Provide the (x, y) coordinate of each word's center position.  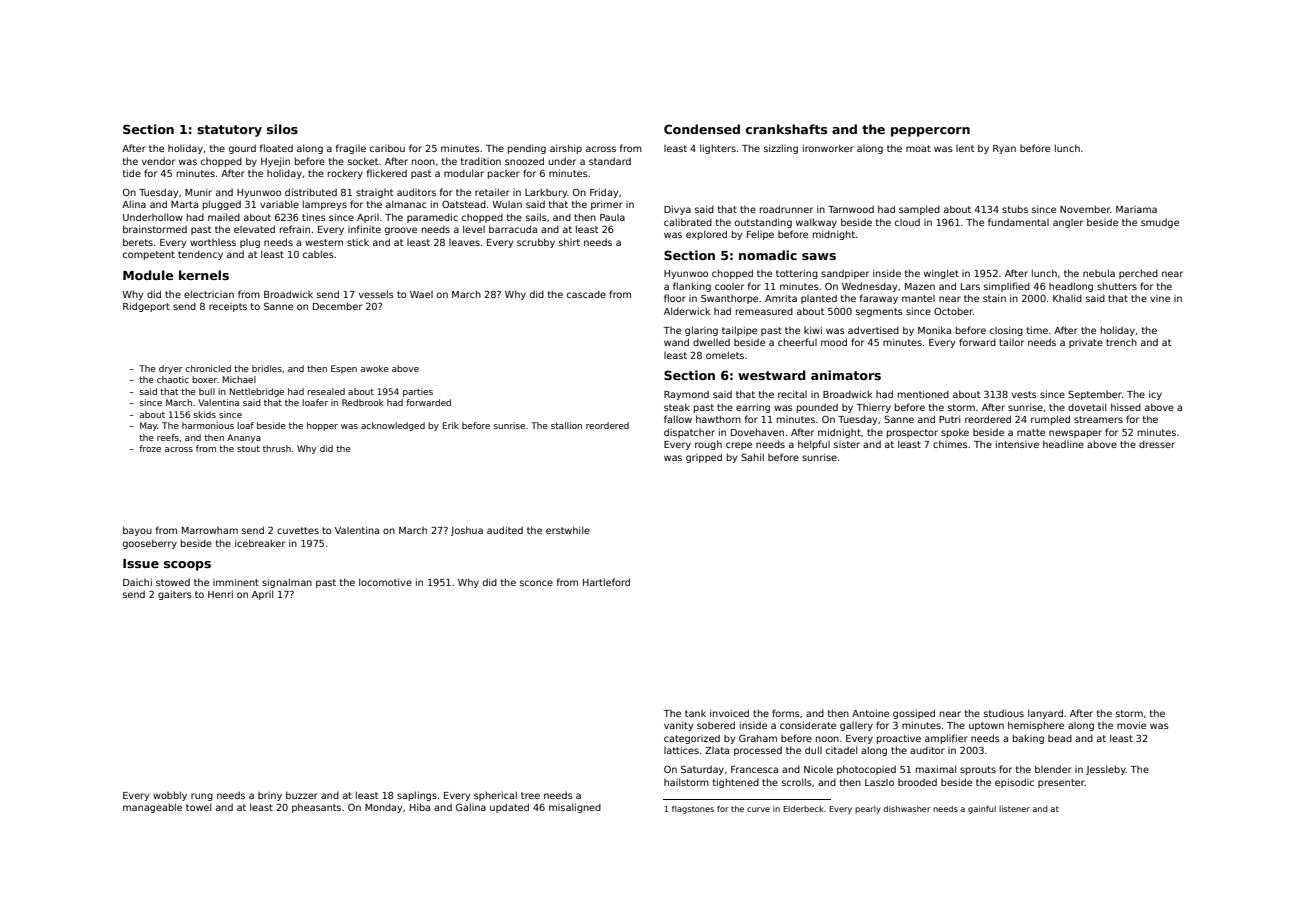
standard (610, 161)
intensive (1017, 444)
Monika (934, 330)
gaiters (175, 595)
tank (695, 713)
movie (1131, 725)
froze (150, 448)
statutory (229, 131)
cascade (586, 294)
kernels (204, 275)
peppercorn (930, 132)
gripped (704, 458)
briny (270, 796)
